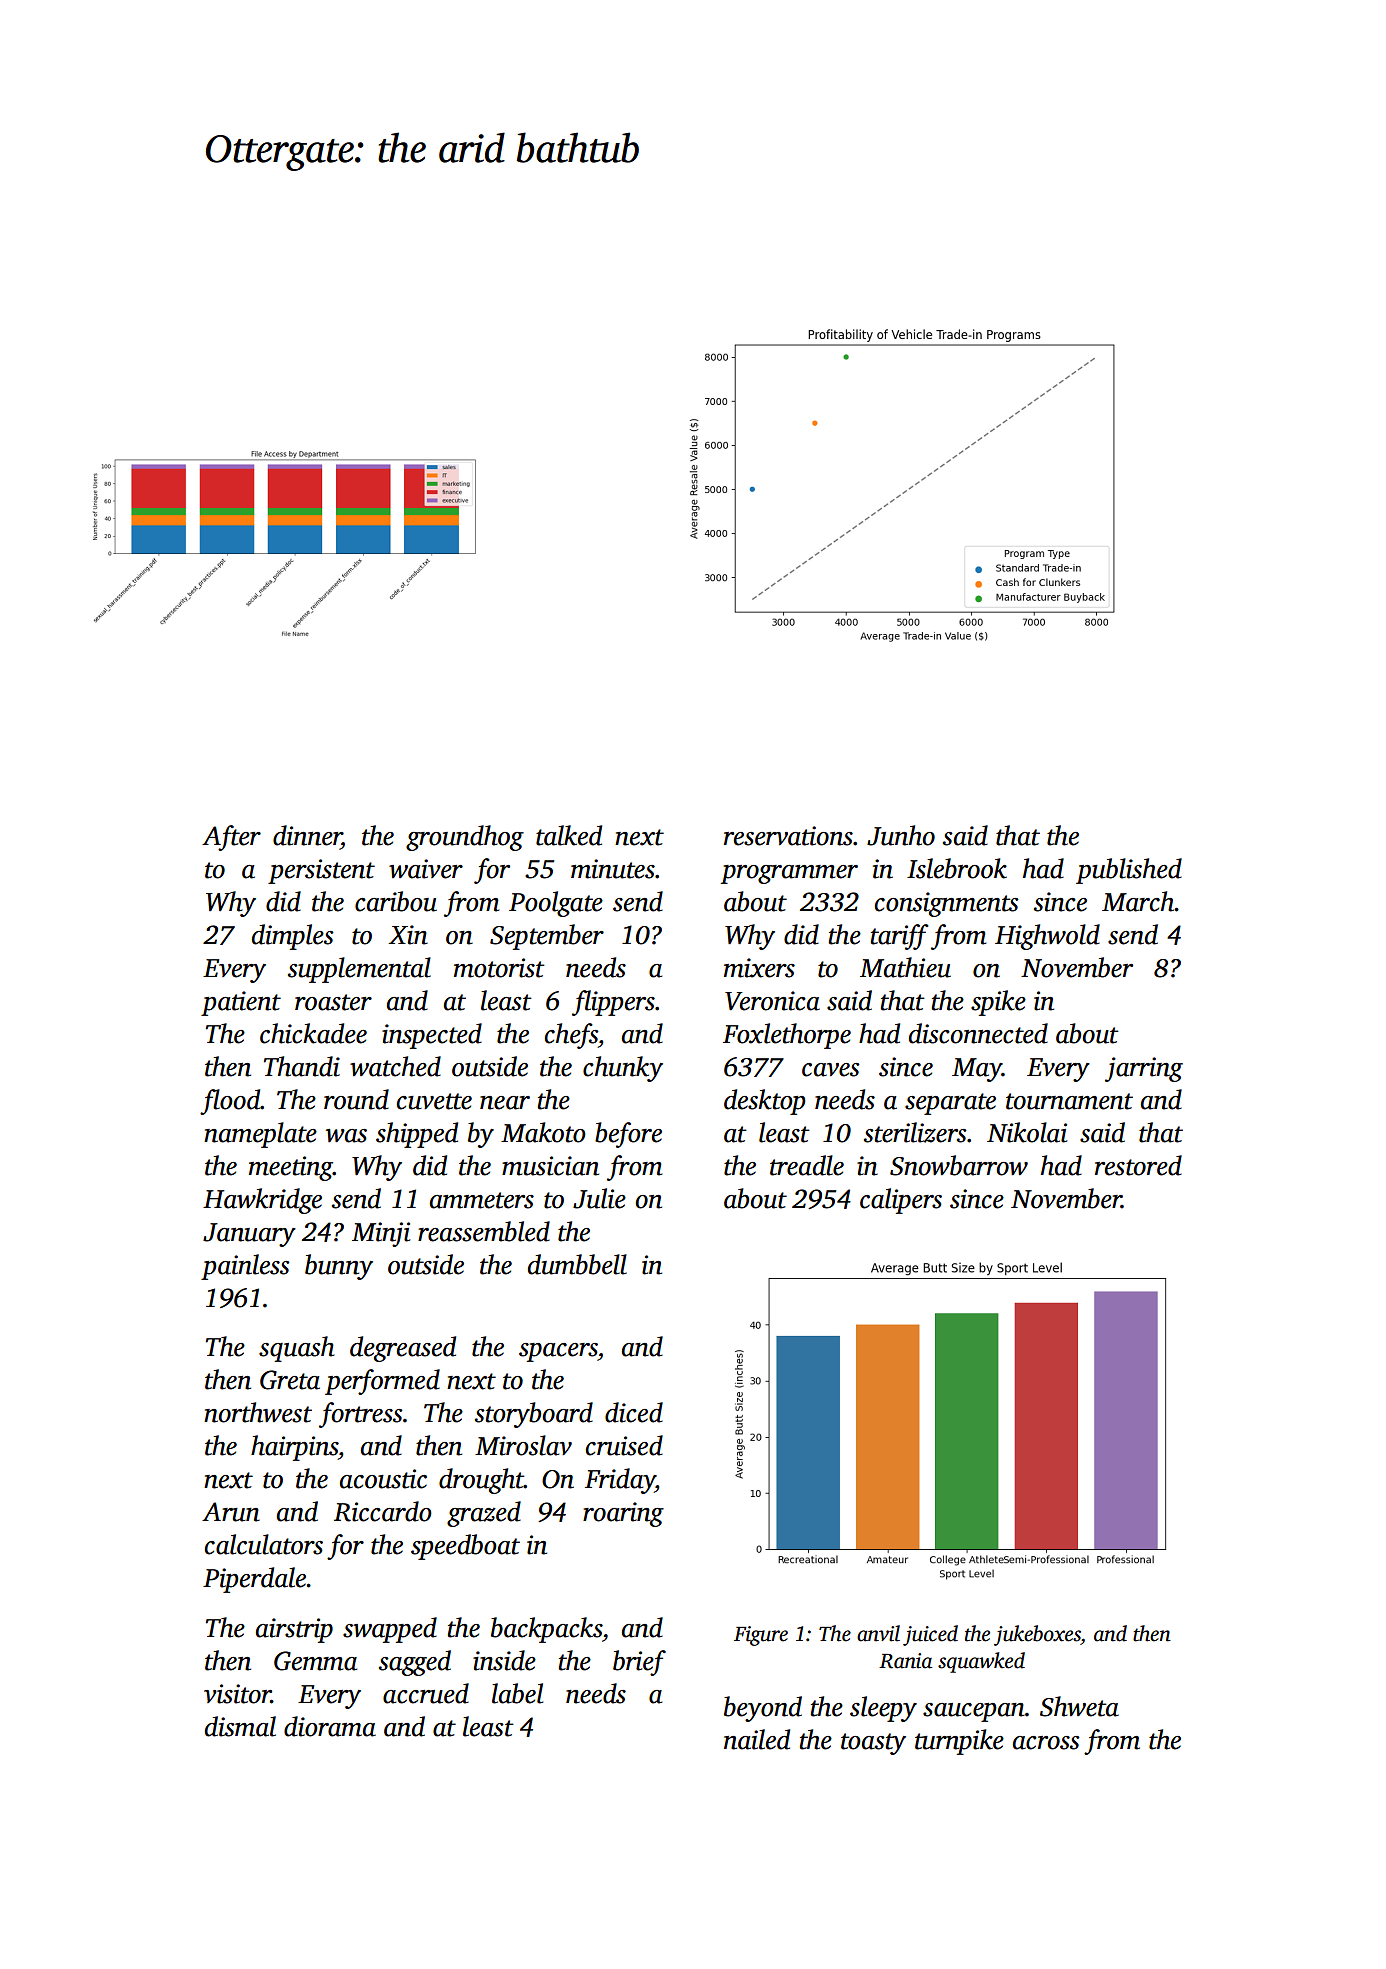  Describe the element at coordinates (757, 1739) in the screenshot. I see `nailed` at that location.
